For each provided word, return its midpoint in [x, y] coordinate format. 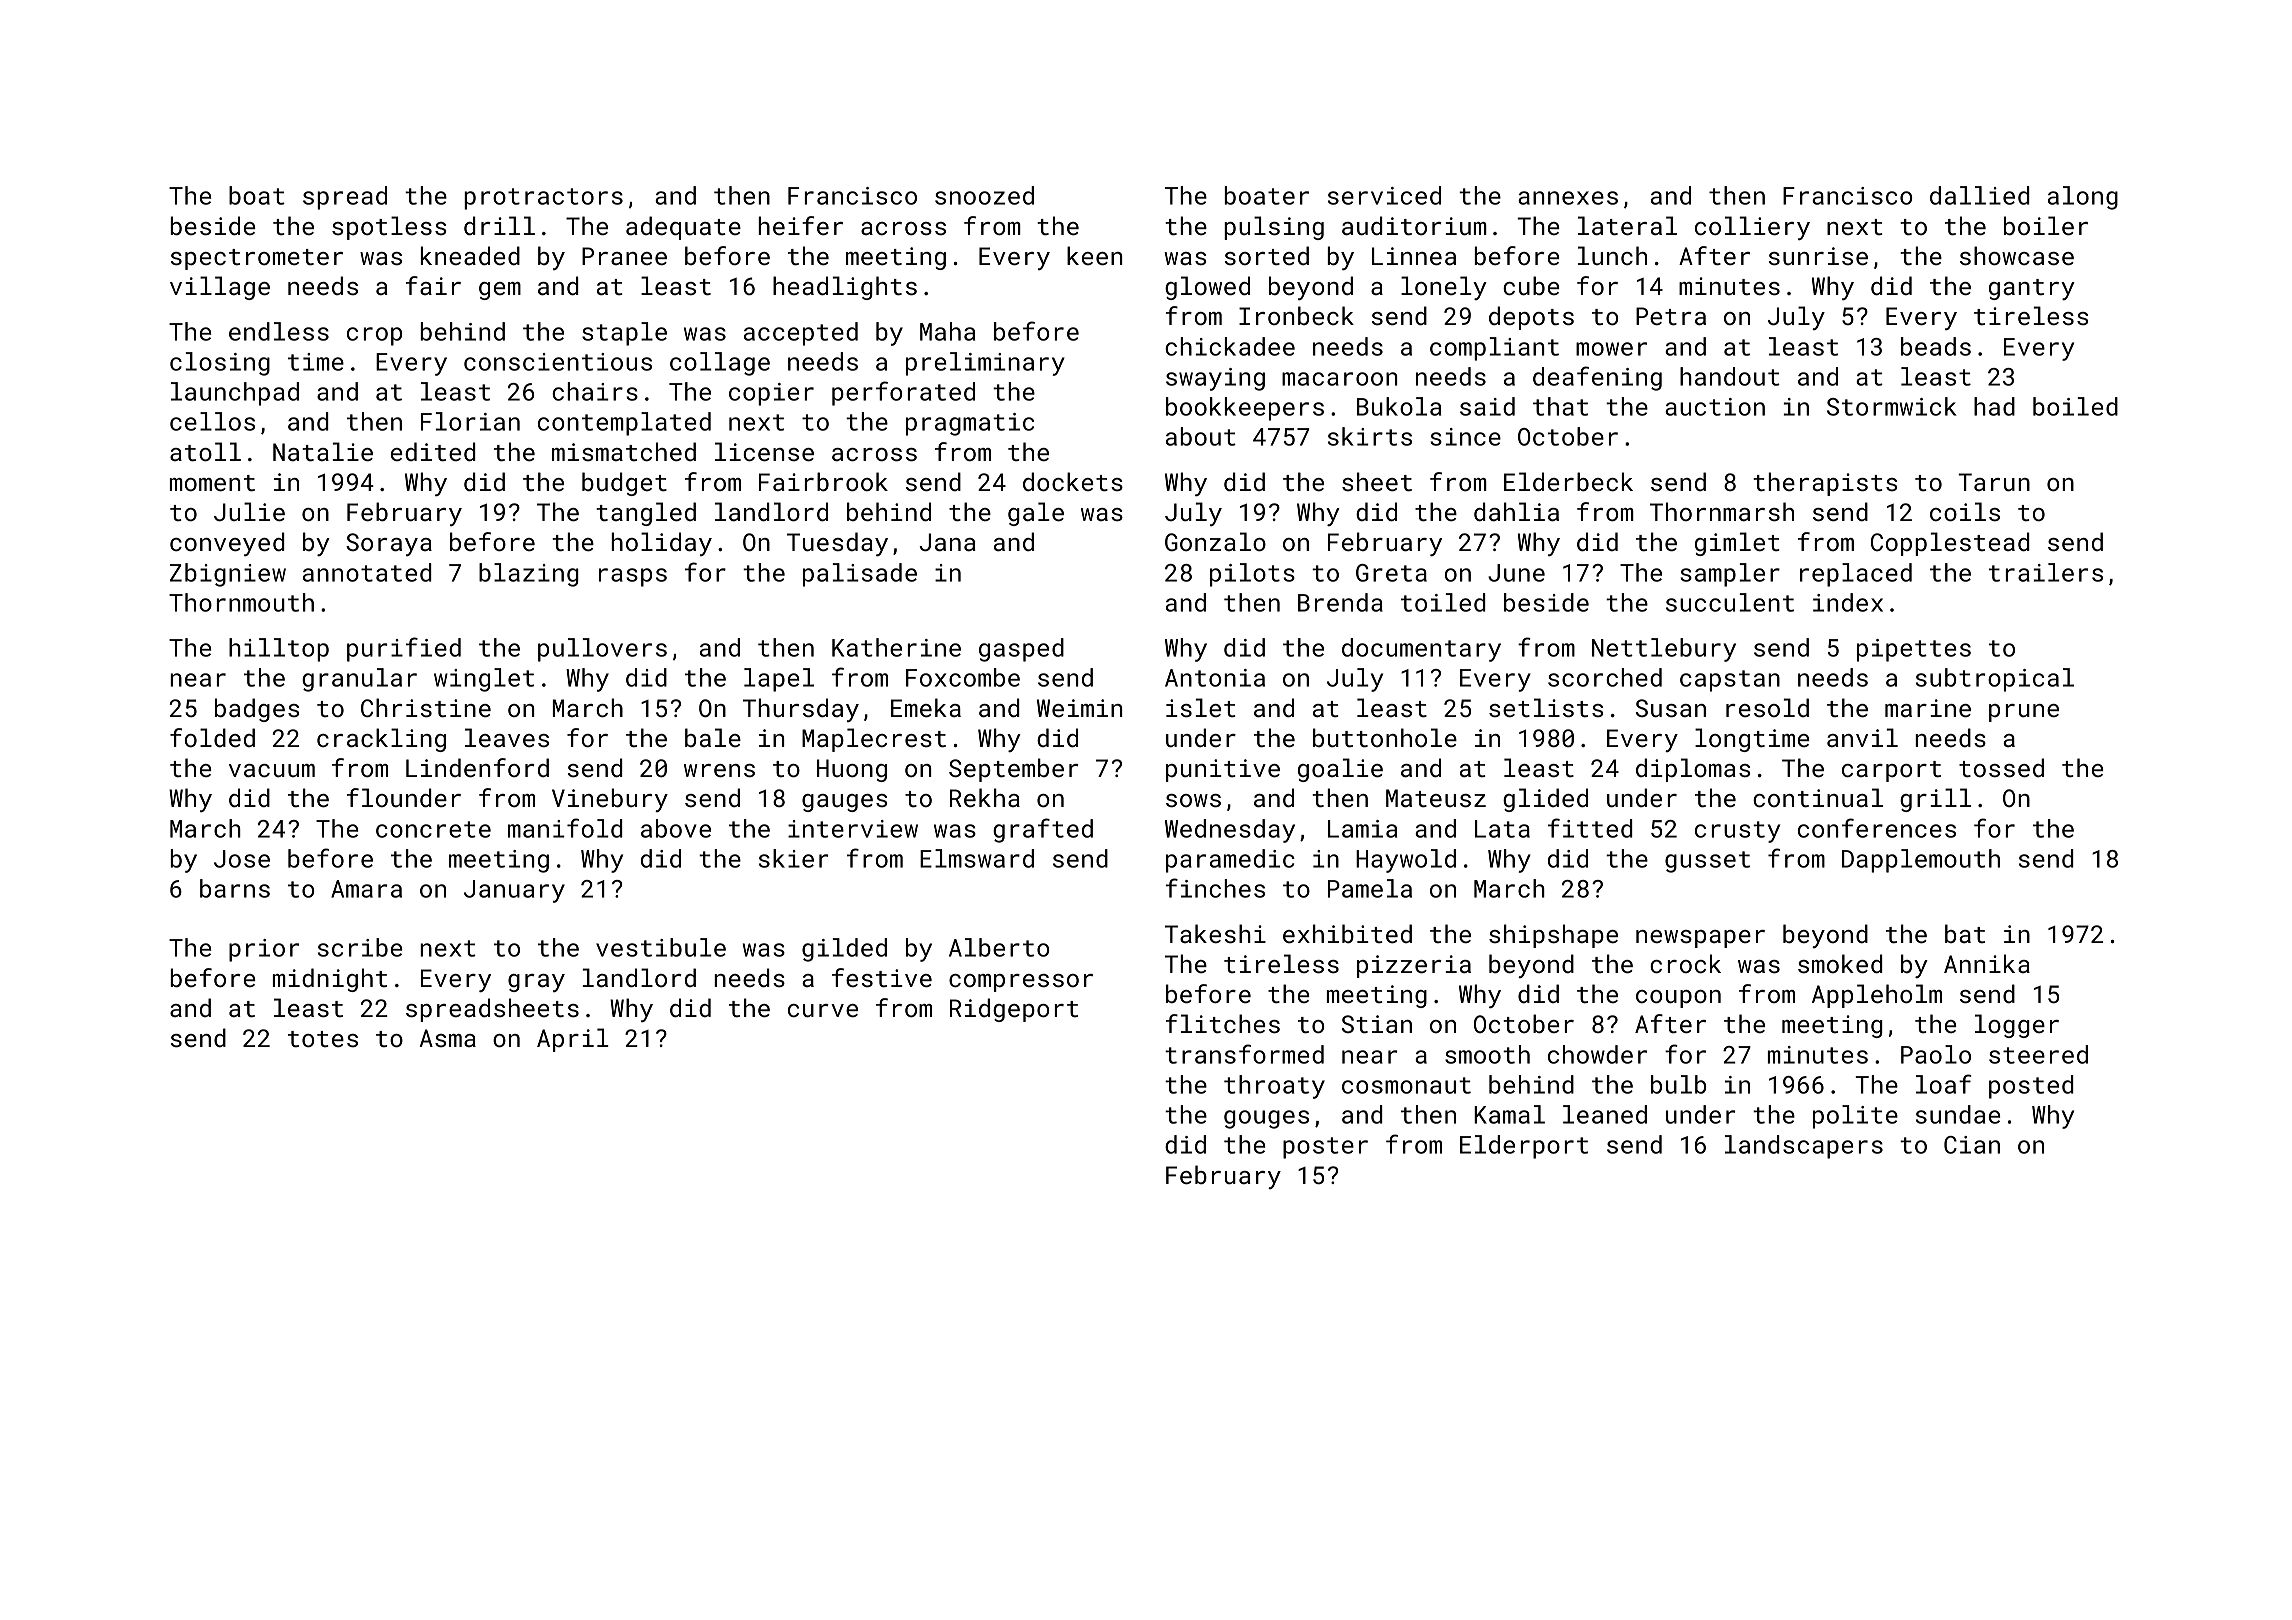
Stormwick [1891, 406]
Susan [1671, 708]
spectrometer [257, 259]
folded [212, 737]
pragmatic [970, 424]
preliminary [985, 364]
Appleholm [1877, 996]
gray [536, 983]
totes [323, 1039]
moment [212, 483]
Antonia [1215, 678]
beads [1936, 346]
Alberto [999, 947]
